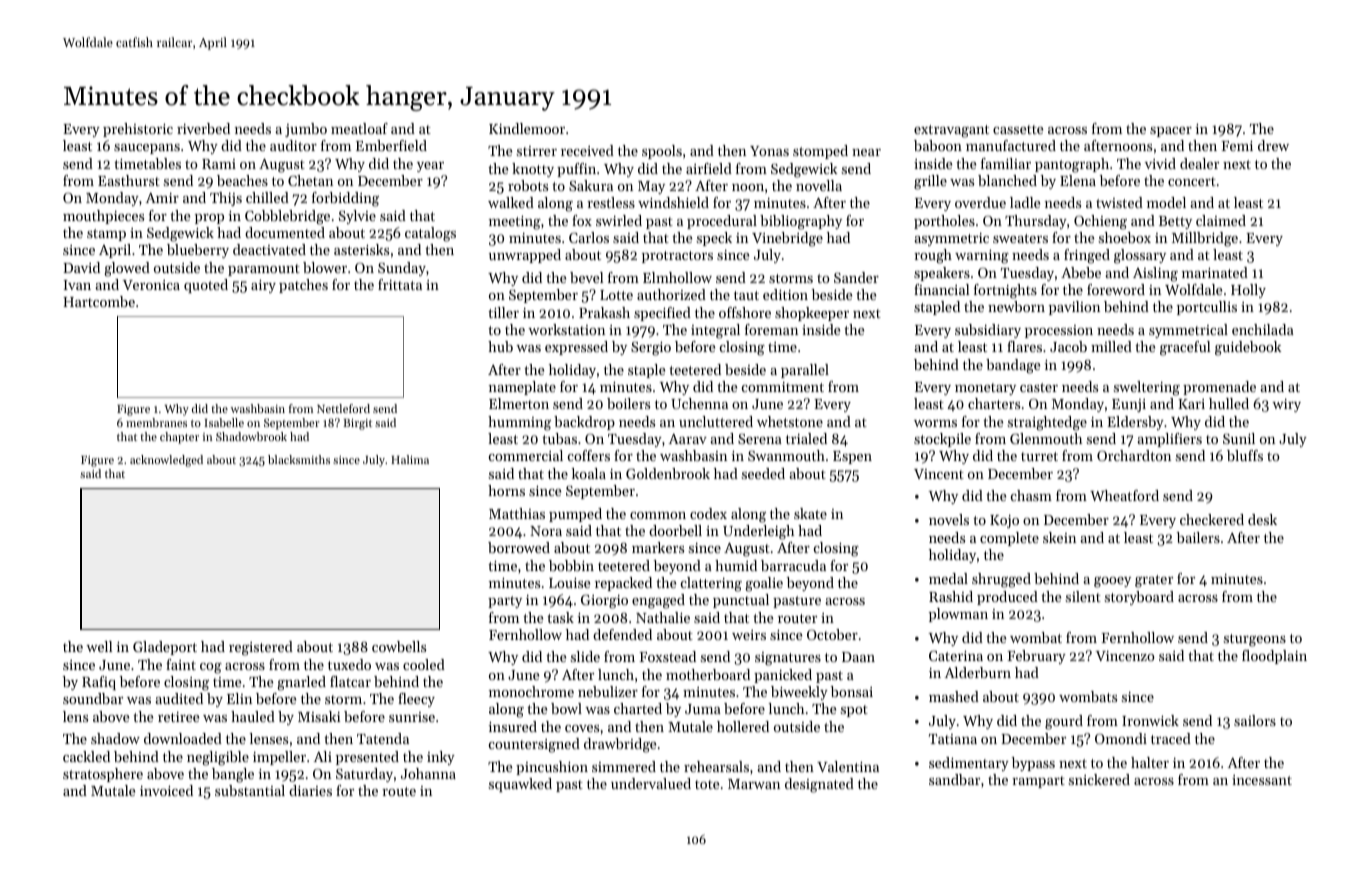  I want to click on blacksmiths, so click(299, 459).
